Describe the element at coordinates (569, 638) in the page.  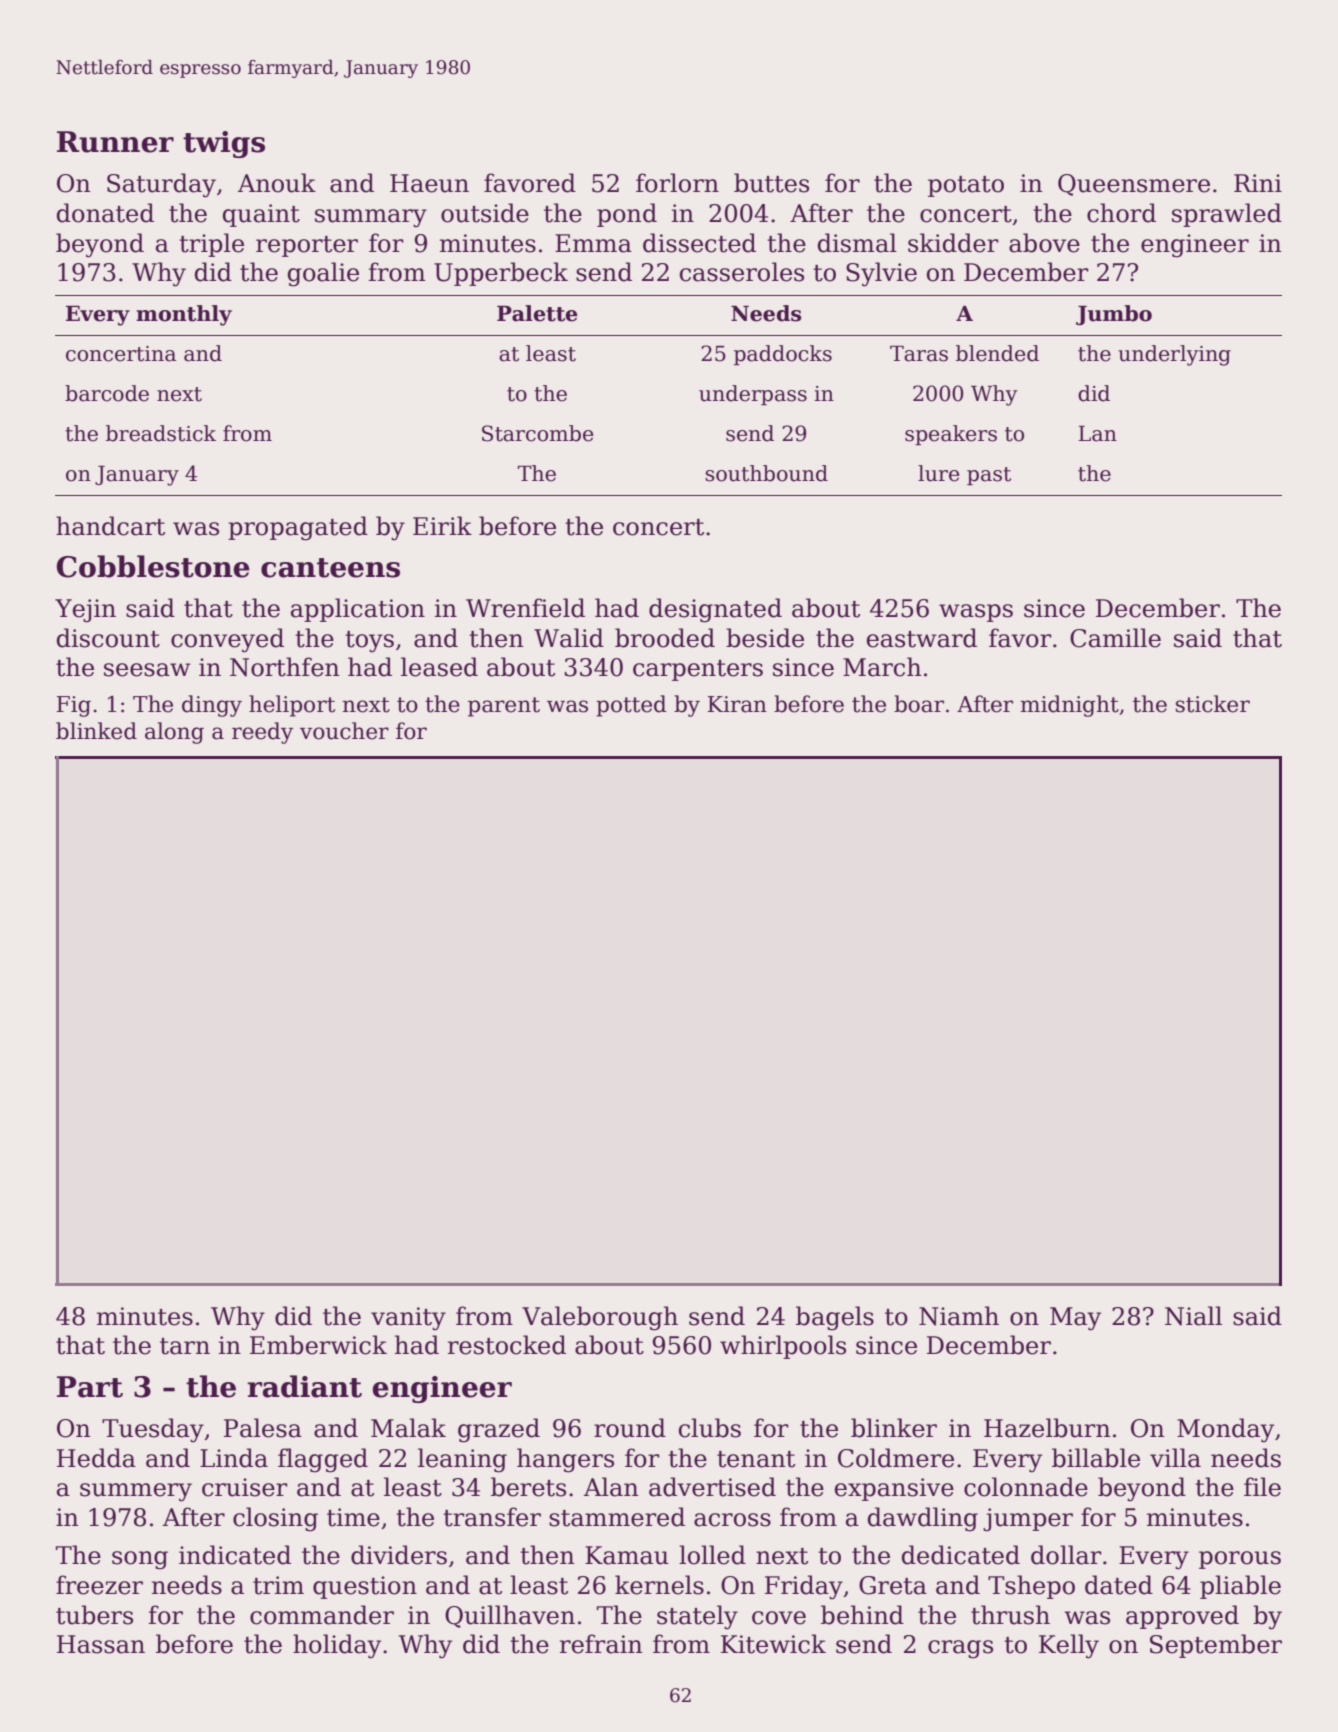
I see `Walid` at that location.
